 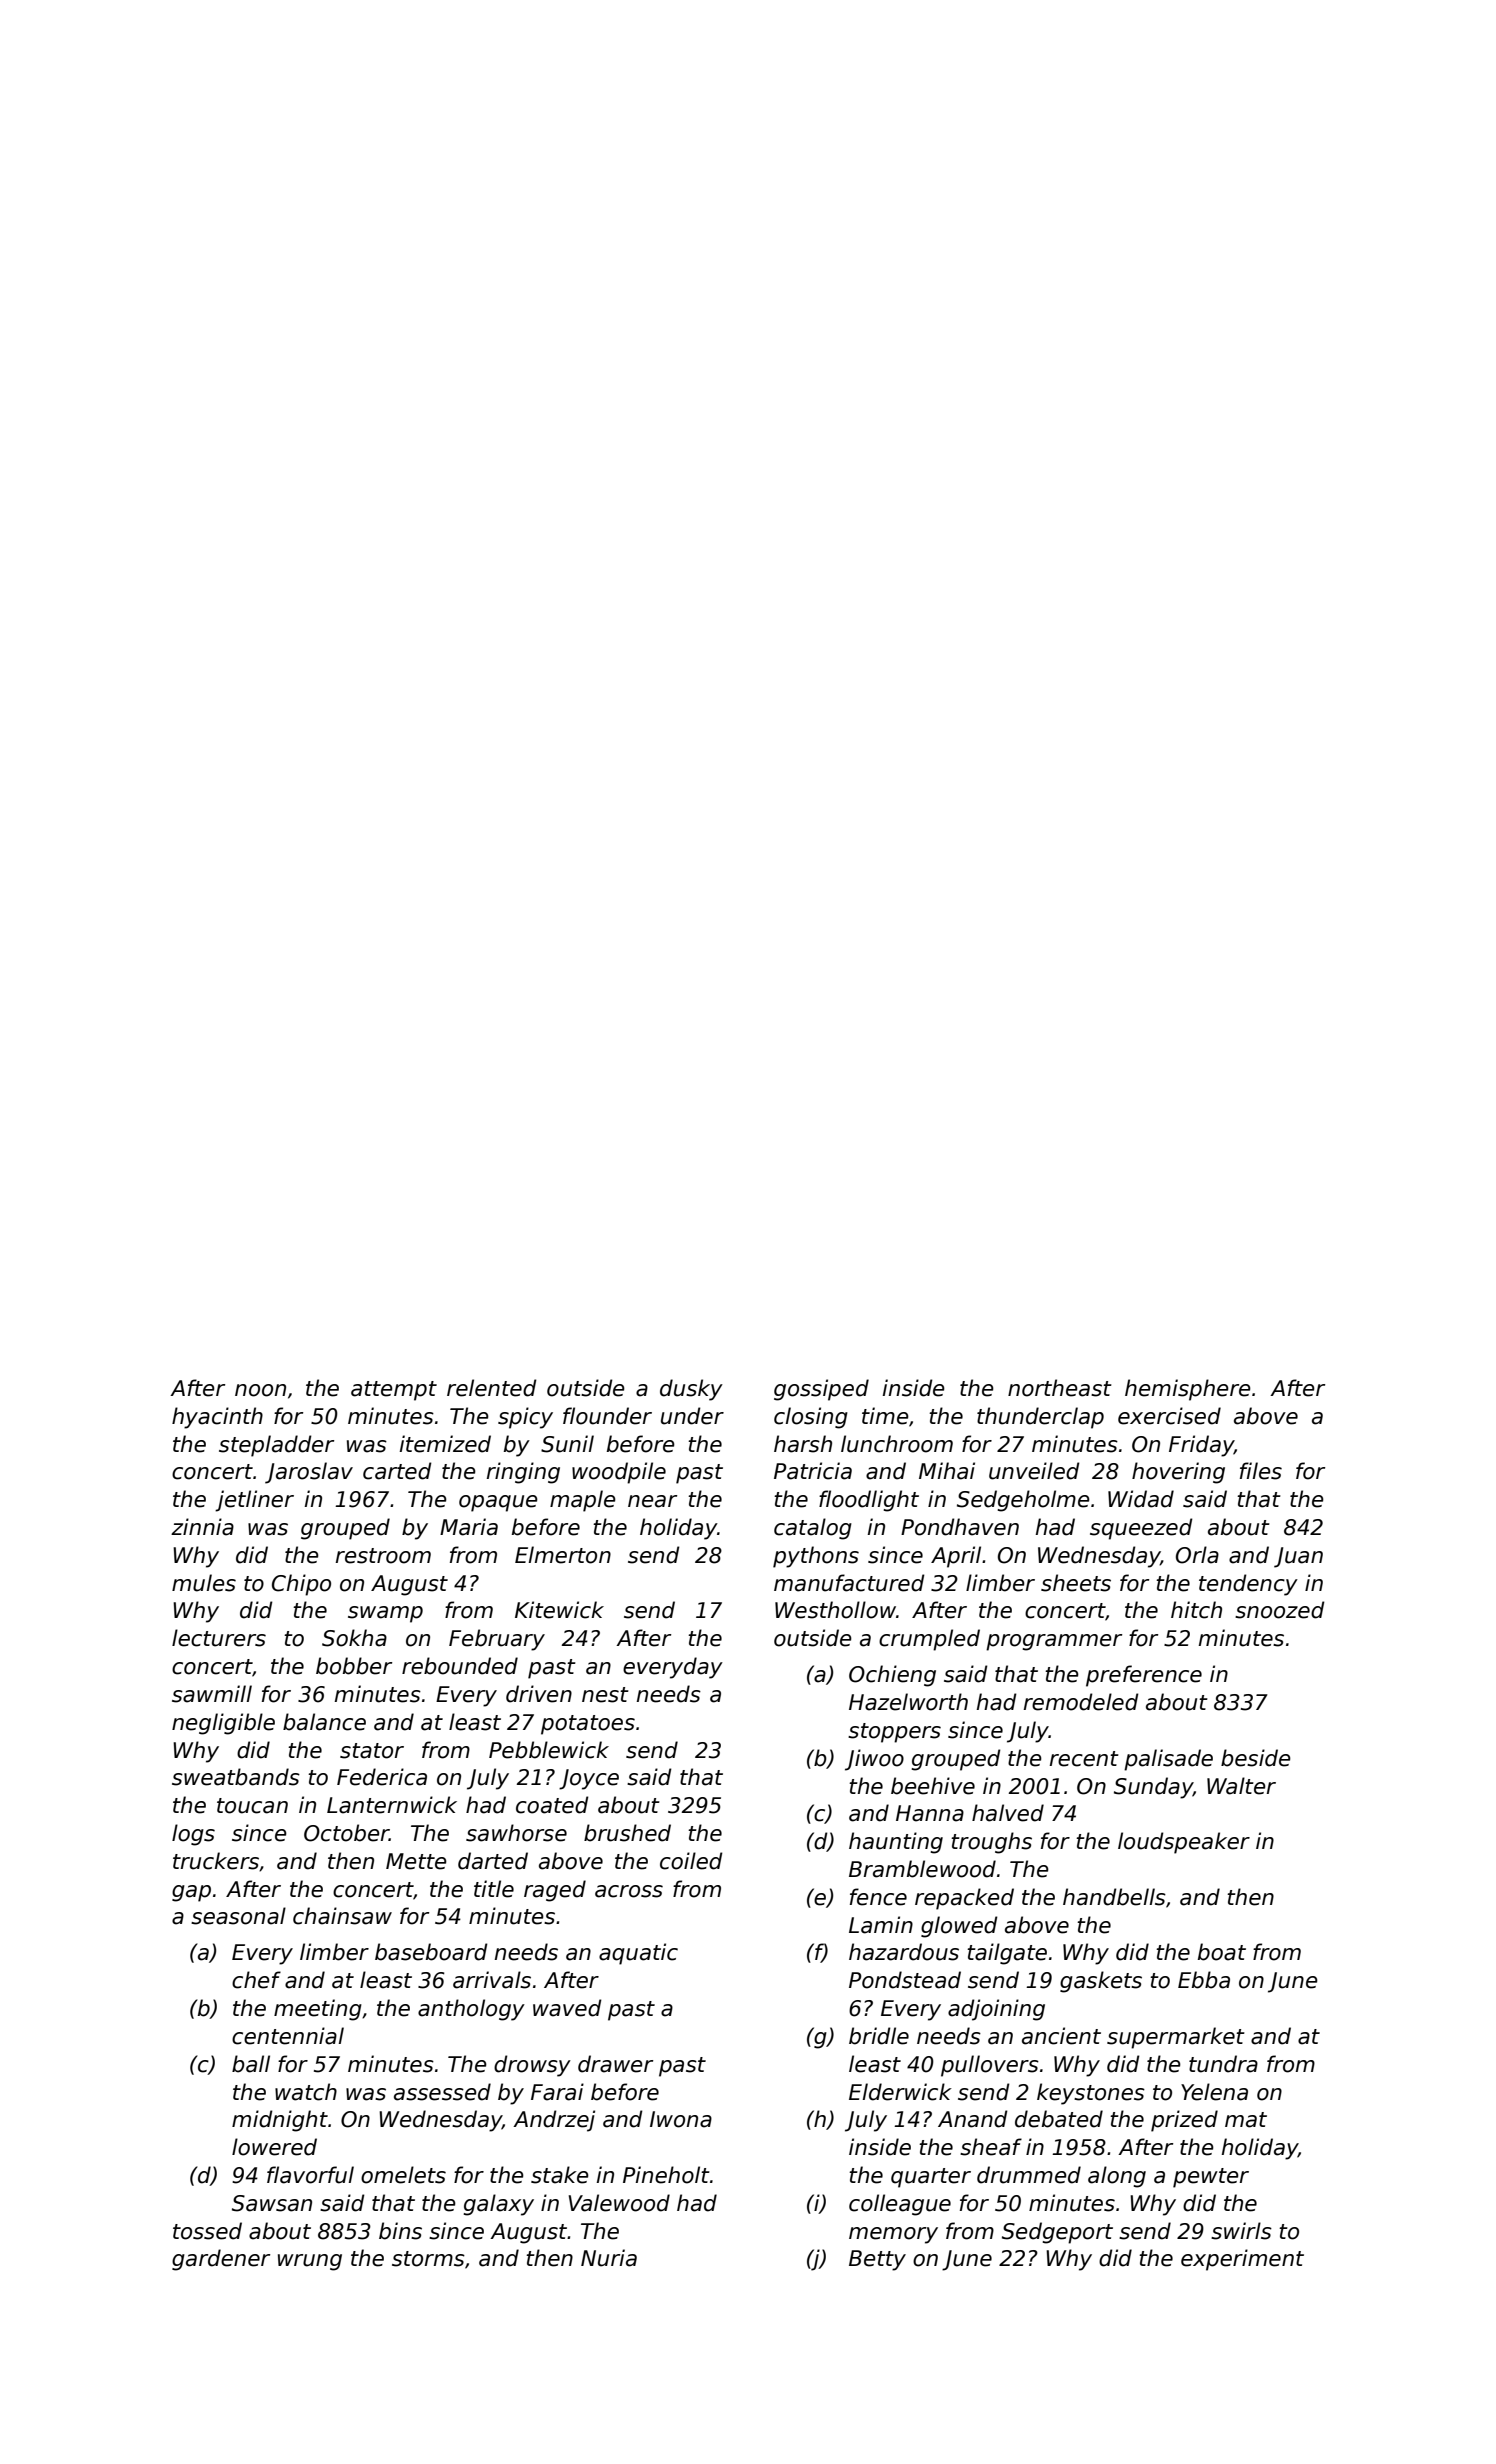 What do you see at coordinates (1241, 1786) in the document?
I see `Walter` at bounding box center [1241, 1786].
